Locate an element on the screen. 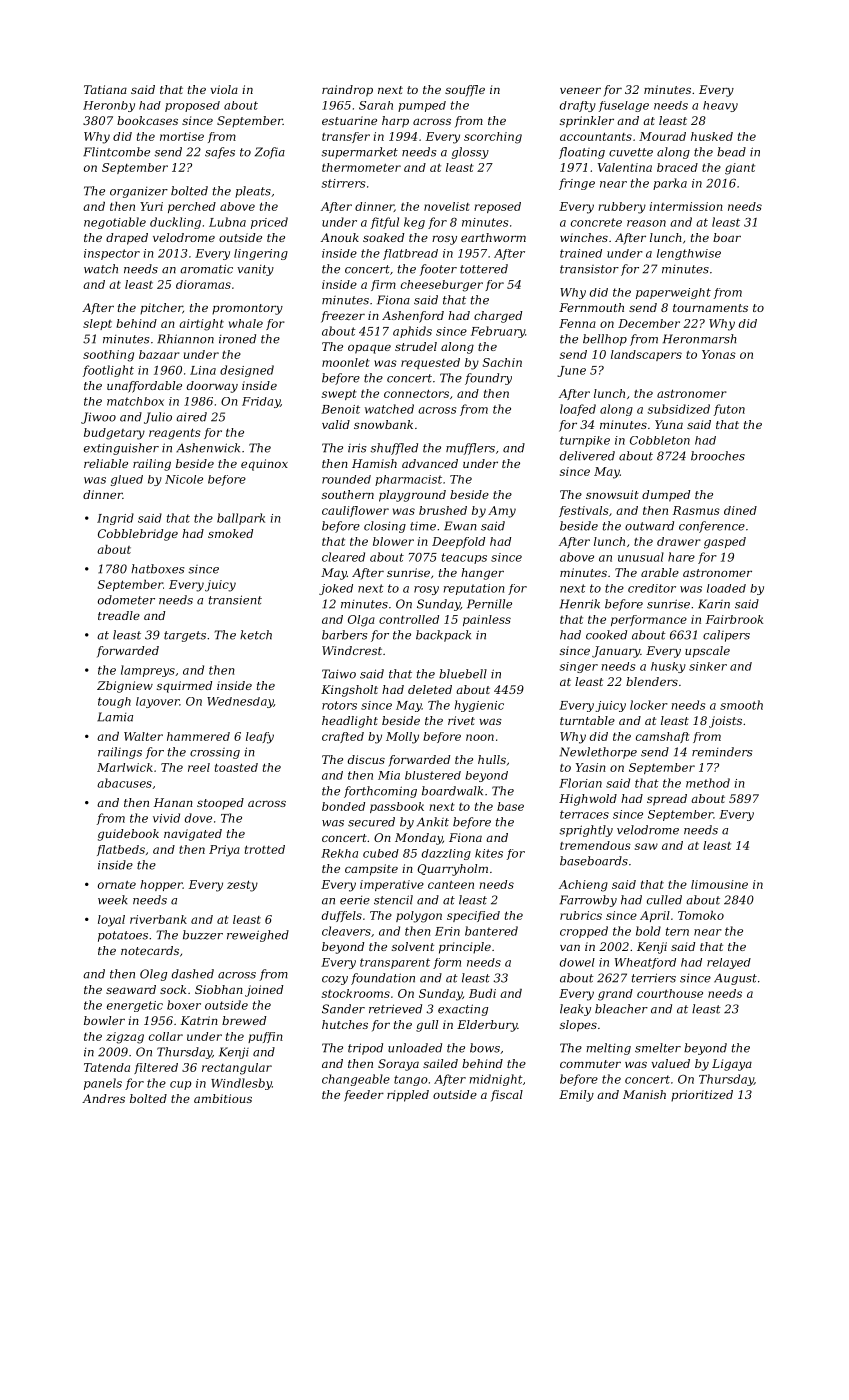  Sarah is located at coordinates (376, 105).
